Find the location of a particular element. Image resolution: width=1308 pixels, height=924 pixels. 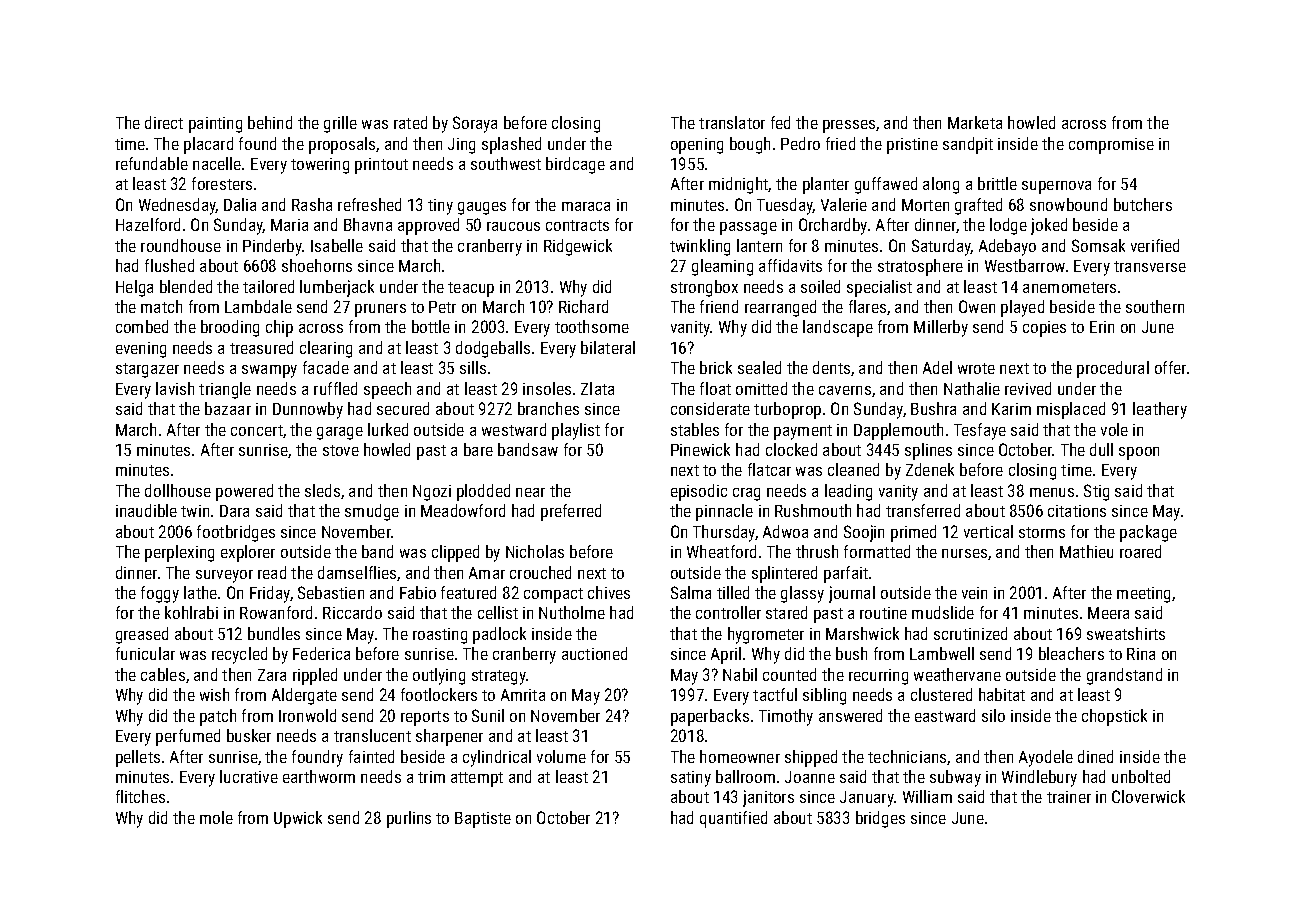

episodic is located at coordinates (699, 492).
